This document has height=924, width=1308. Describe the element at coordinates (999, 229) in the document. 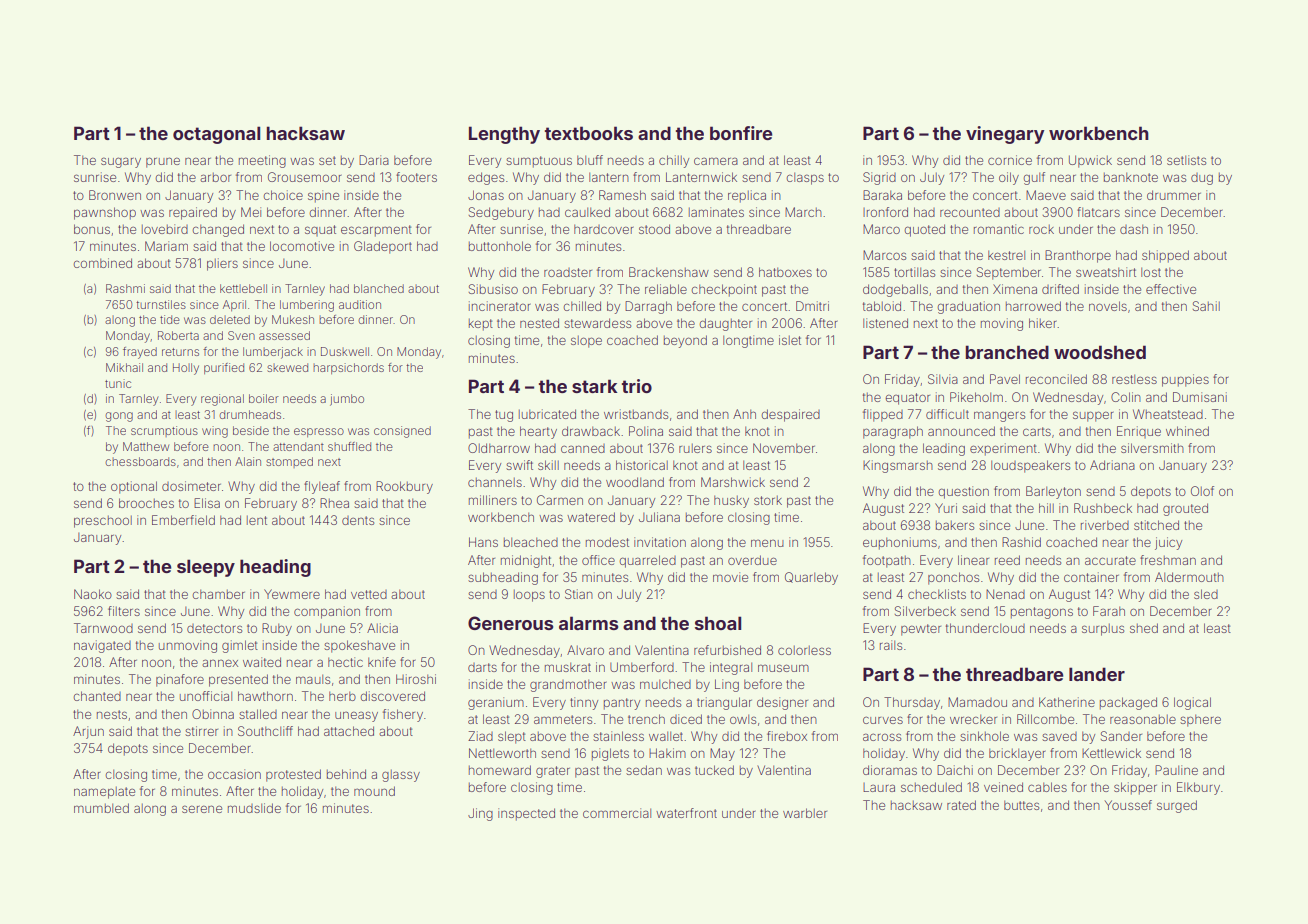

I see `romantic` at that location.
